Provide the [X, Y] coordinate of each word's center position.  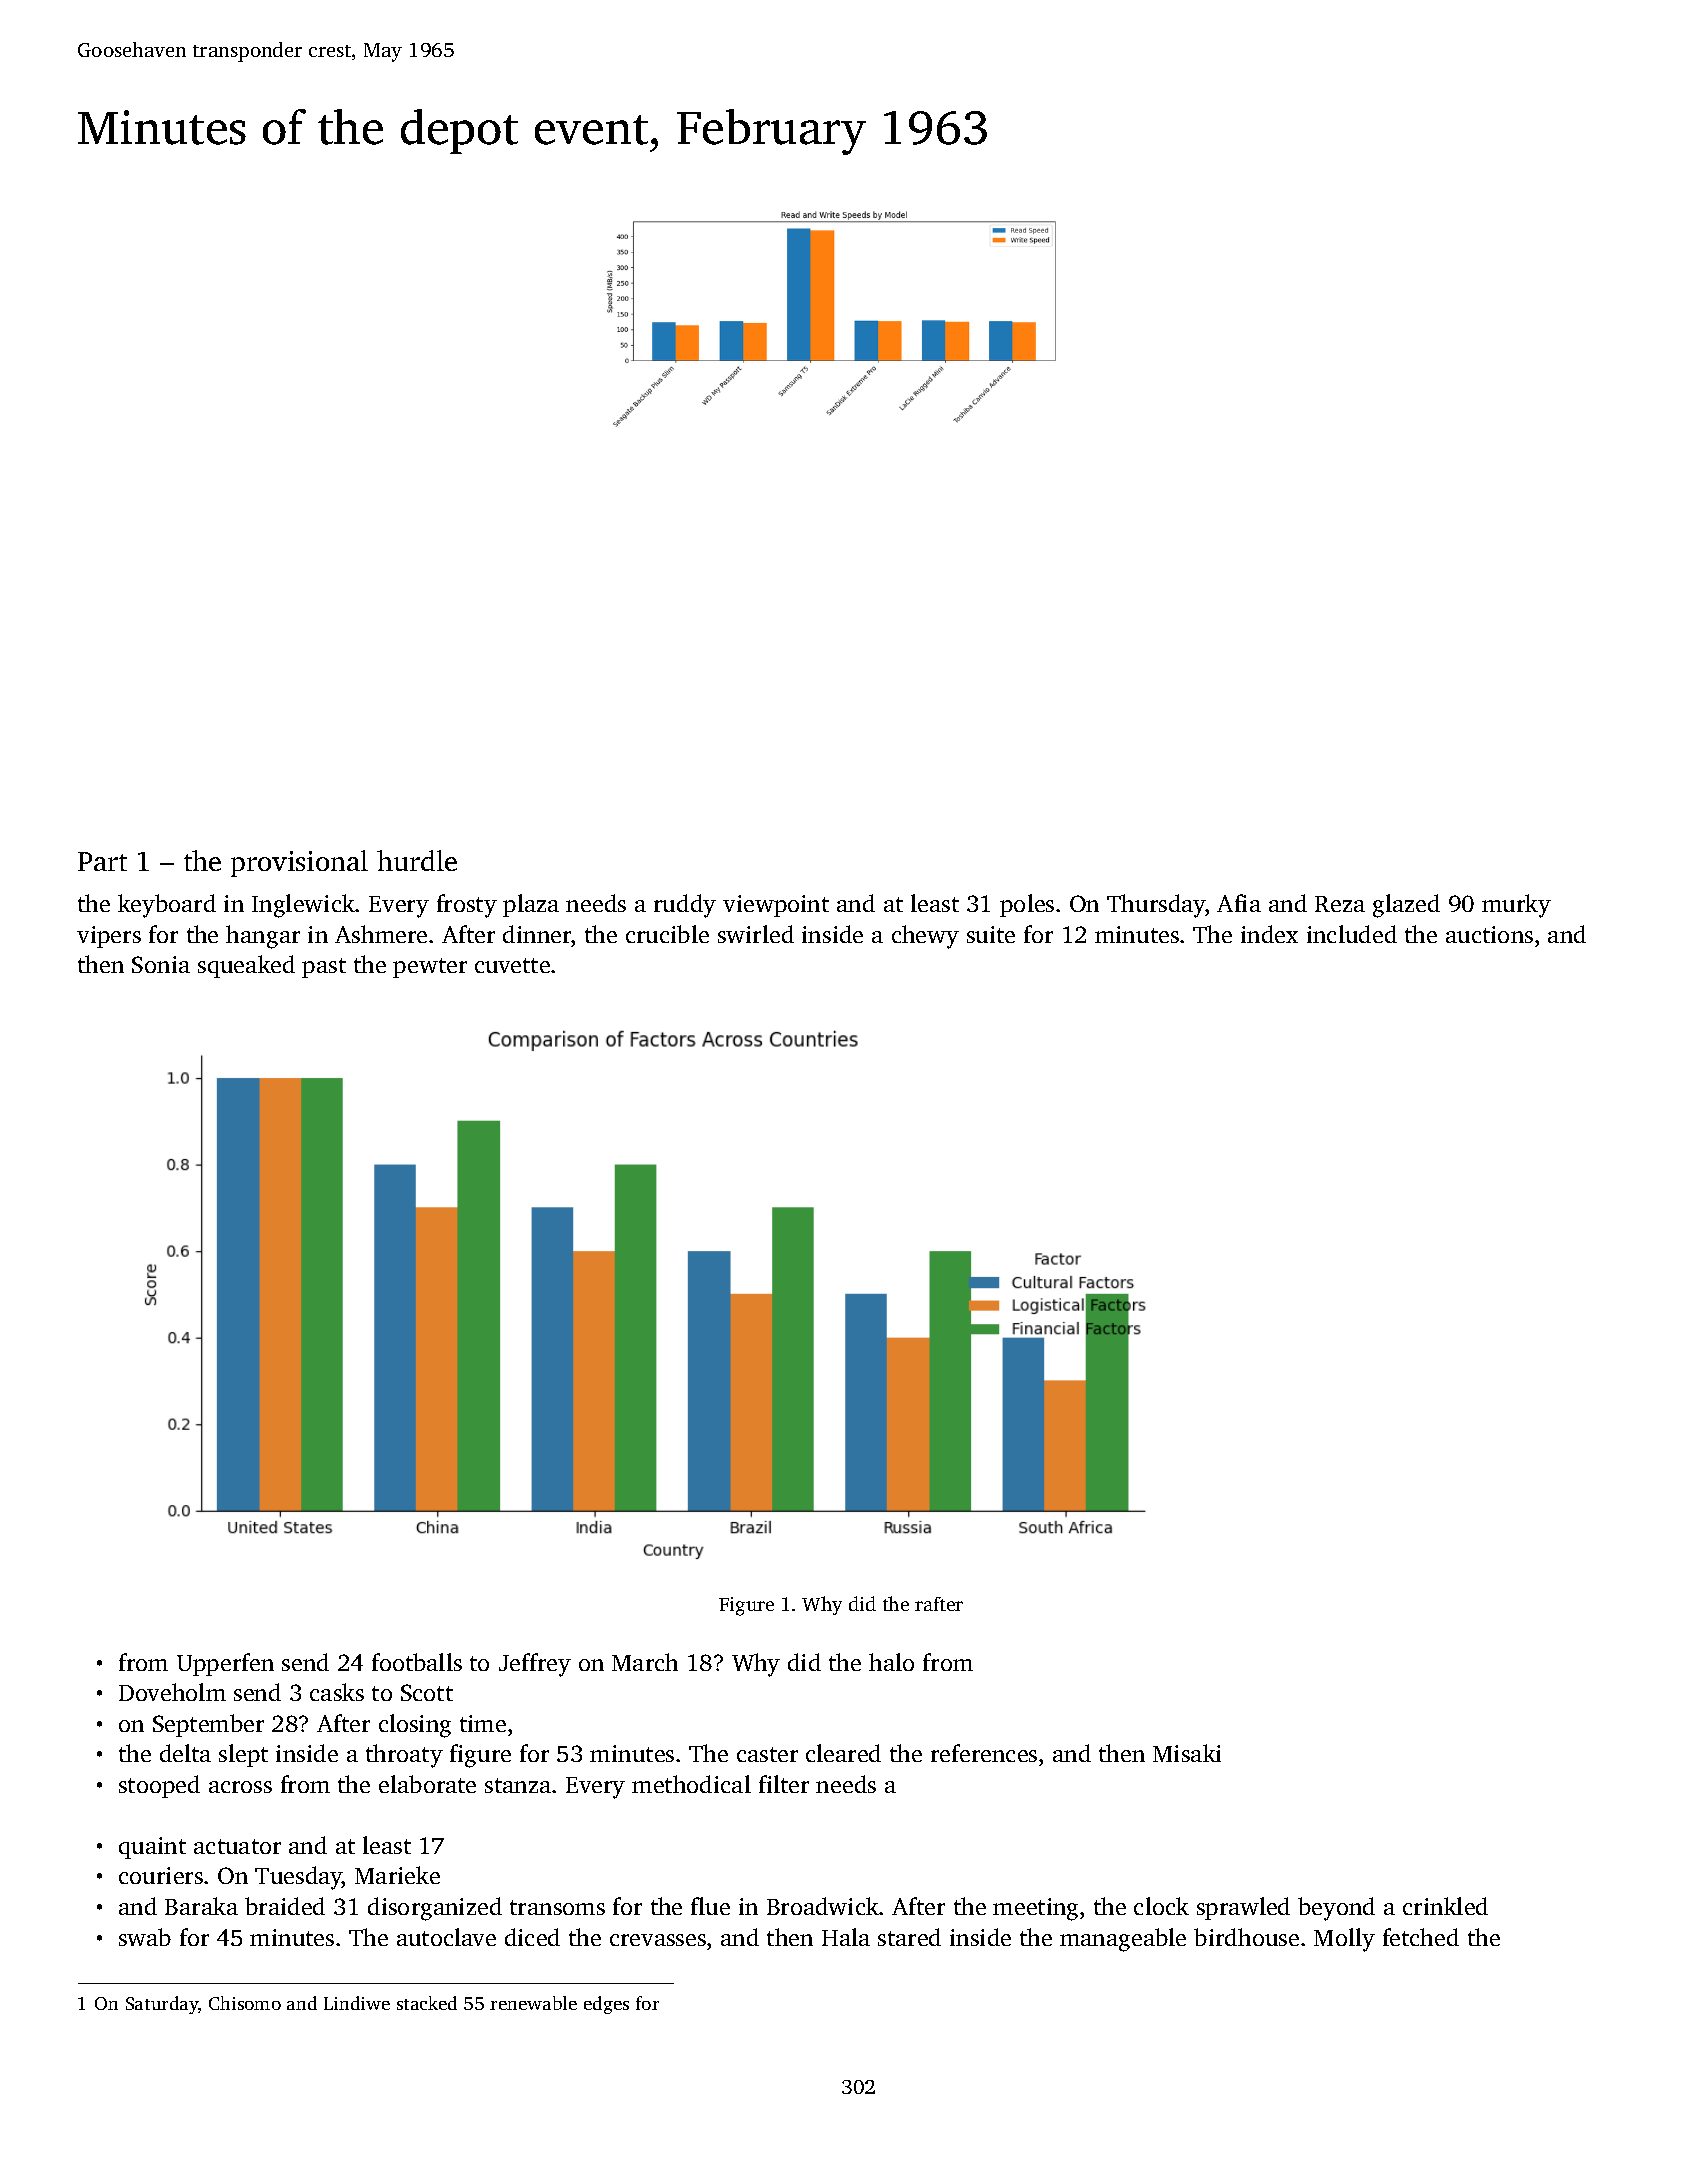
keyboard [167, 906]
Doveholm [172, 1692]
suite [991, 934]
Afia [1239, 903]
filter [784, 1784]
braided [285, 1906]
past [324, 968]
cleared [843, 1753]
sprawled [1243, 1908]
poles [1027, 905]
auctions [1489, 934]
